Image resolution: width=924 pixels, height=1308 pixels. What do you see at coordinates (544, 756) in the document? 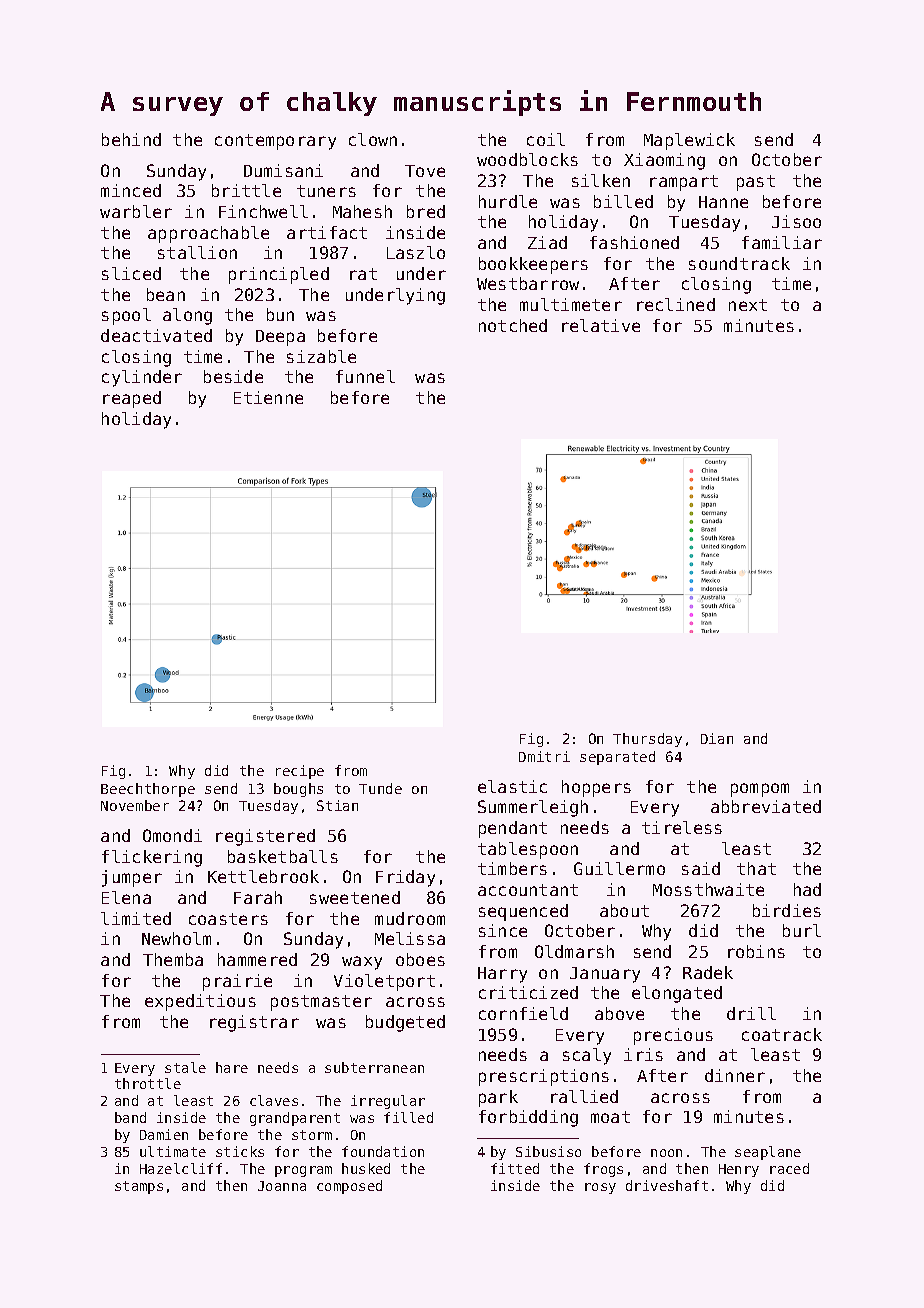
I see `Dmitri` at bounding box center [544, 756].
